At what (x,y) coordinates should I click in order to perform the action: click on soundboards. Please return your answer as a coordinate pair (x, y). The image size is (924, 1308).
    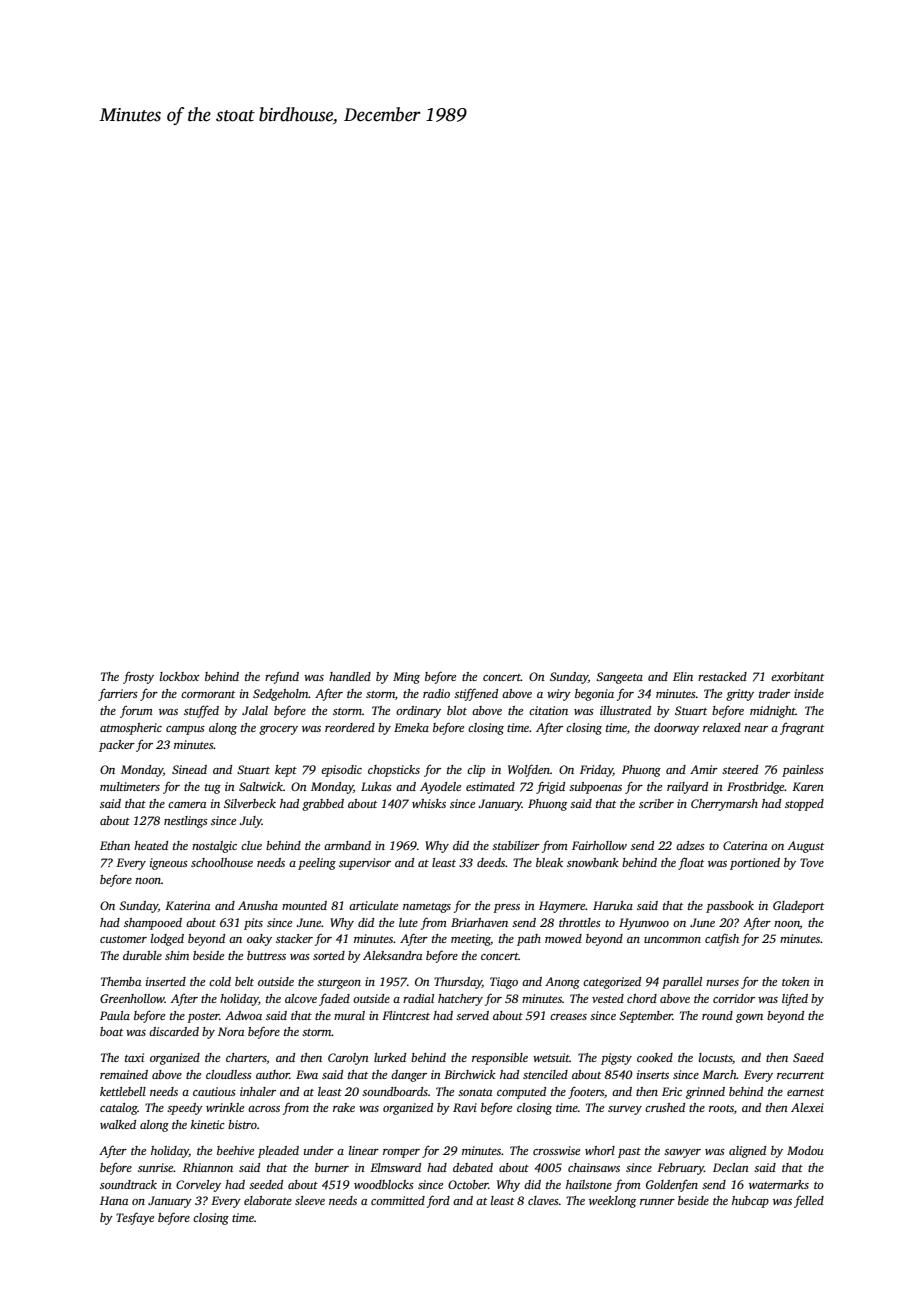
    Looking at the image, I should click on (395, 1091).
